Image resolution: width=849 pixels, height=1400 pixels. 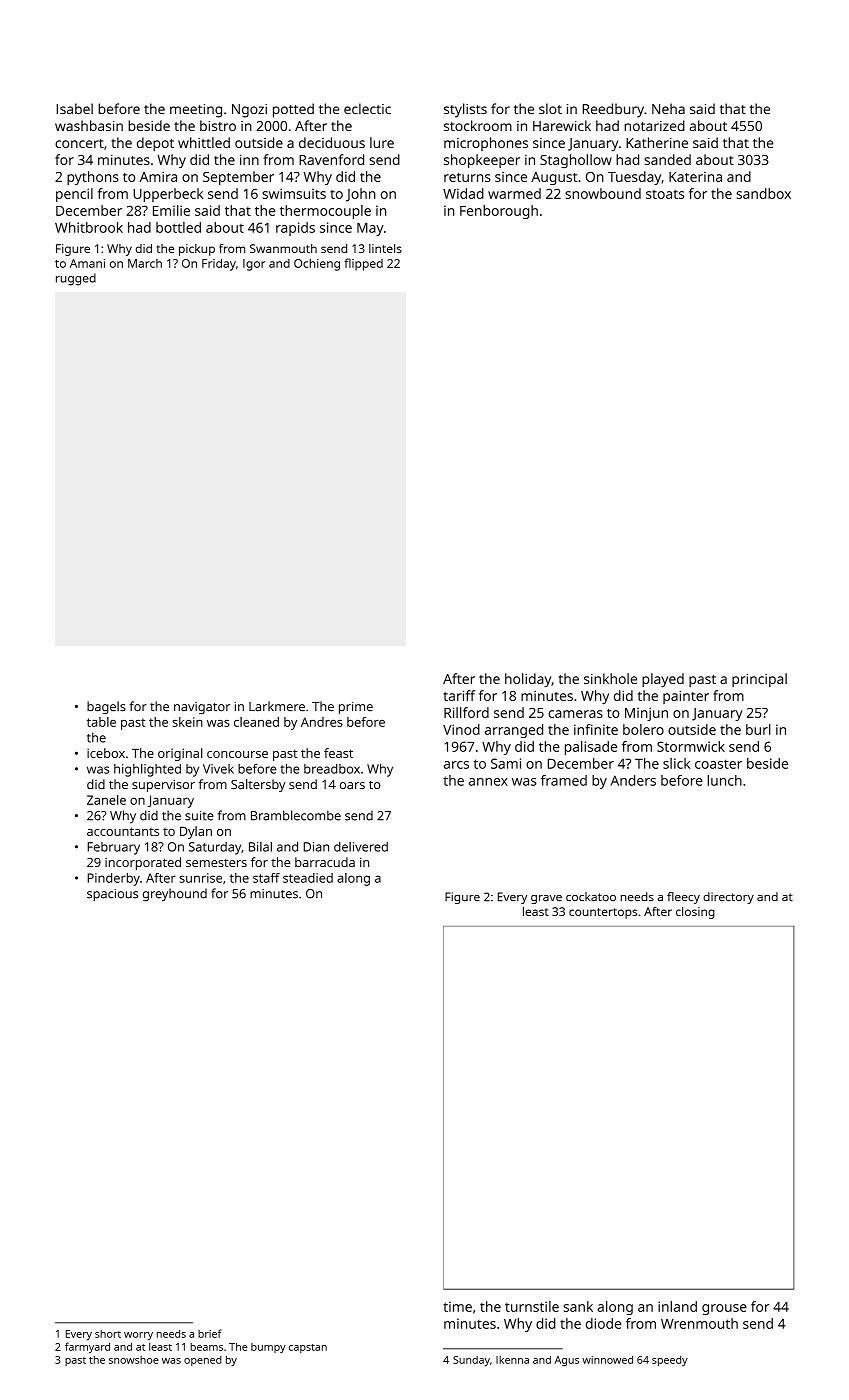 What do you see at coordinates (308, 878) in the screenshot?
I see `steadied` at bounding box center [308, 878].
